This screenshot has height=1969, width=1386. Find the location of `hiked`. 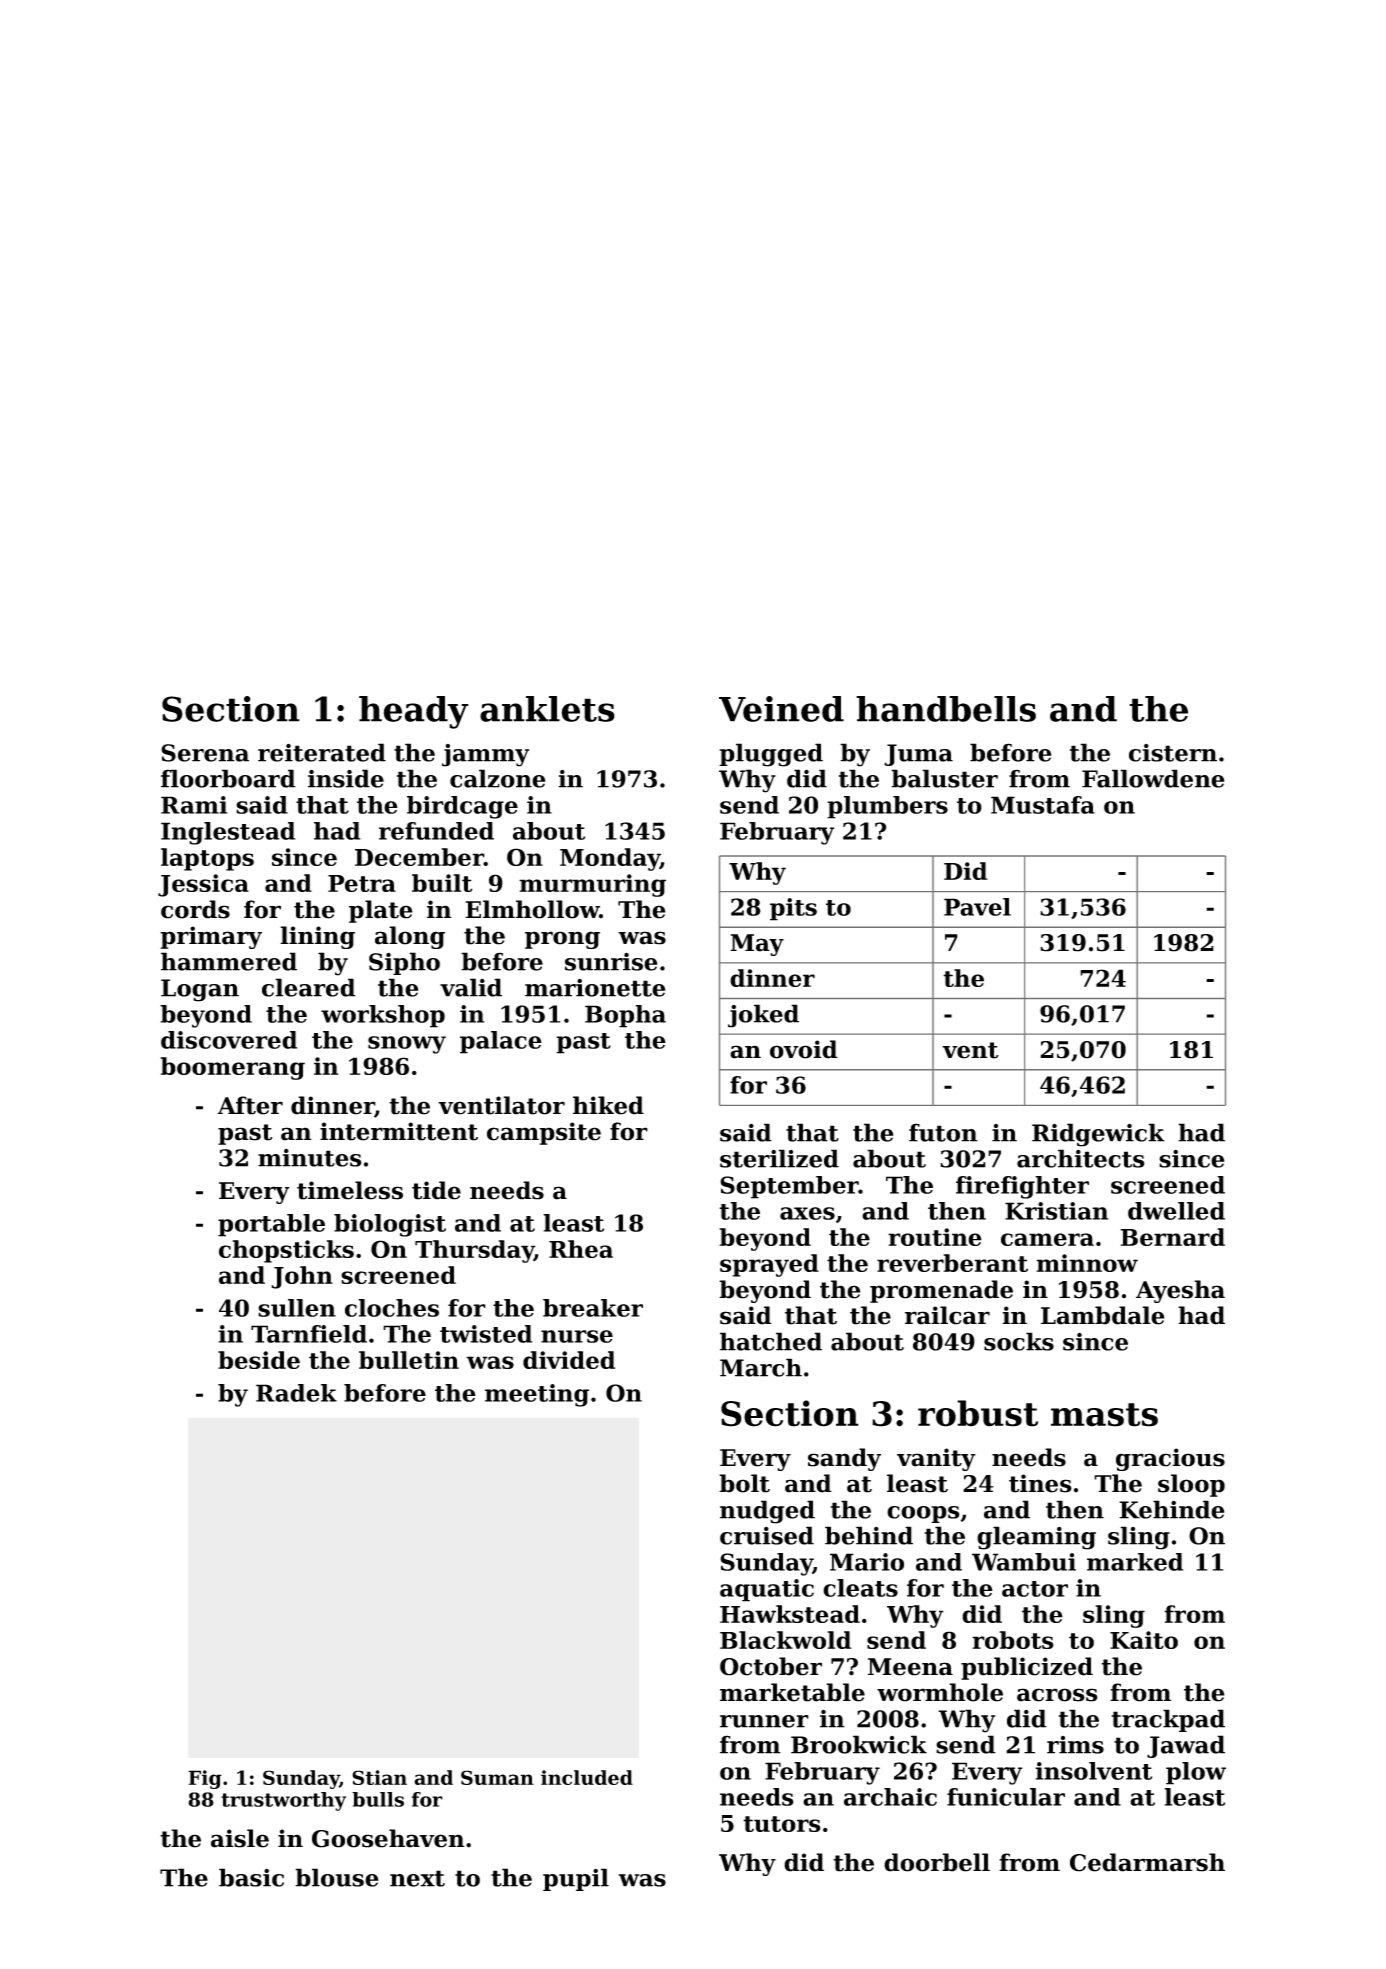

hiked is located at coordinates (608, 1105).
